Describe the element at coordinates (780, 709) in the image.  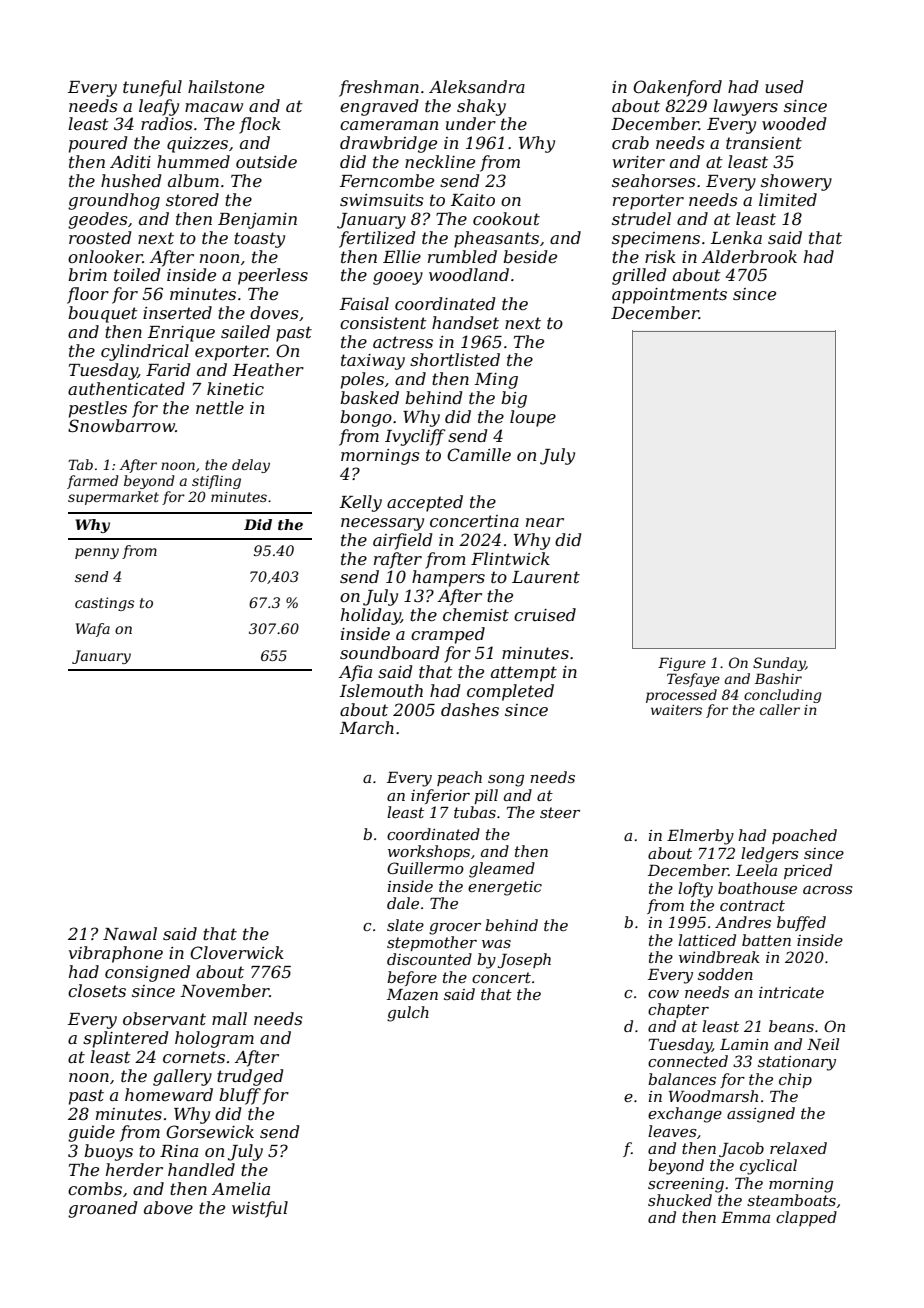
I see `caller` at that location.
